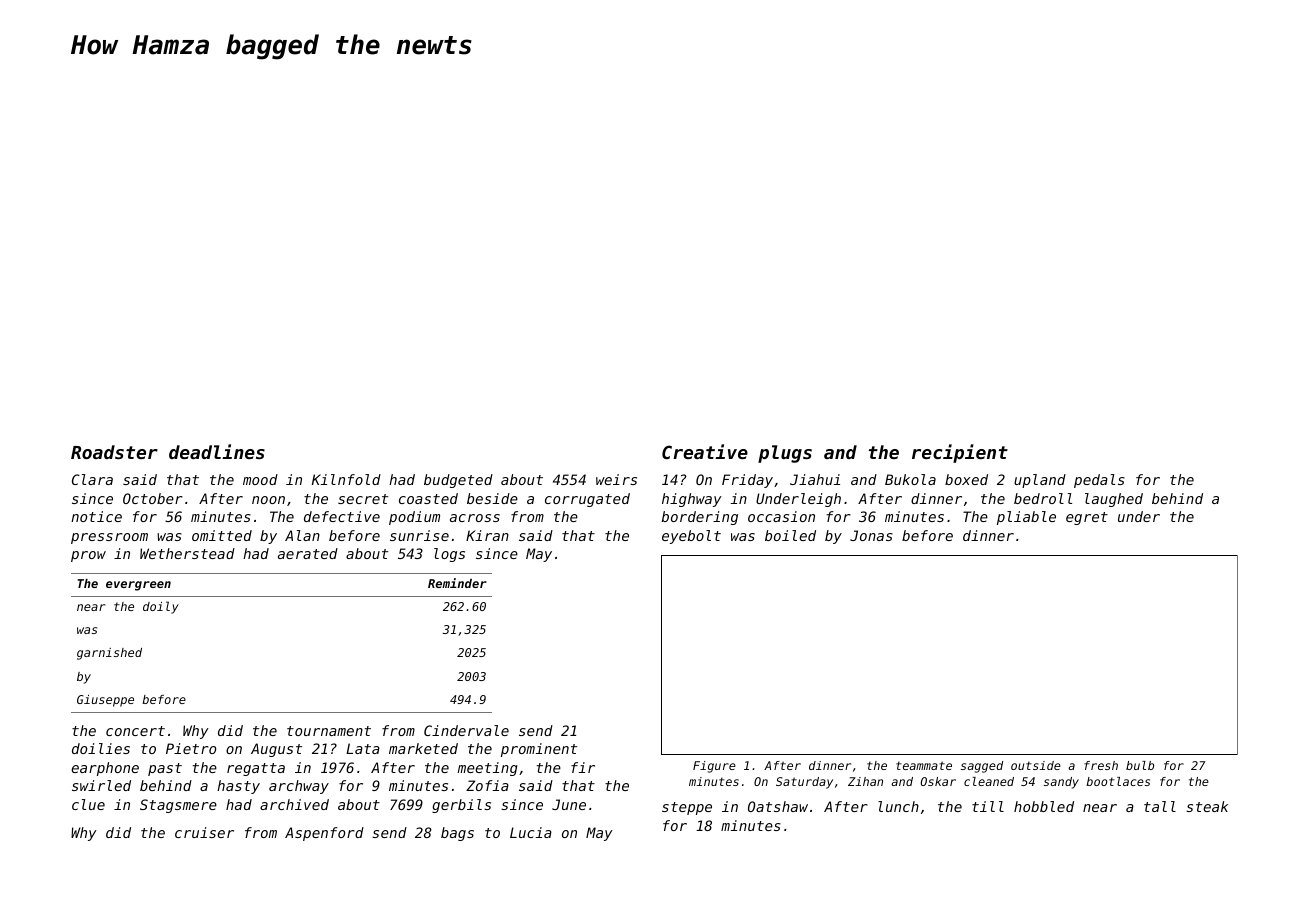 This image has width=1308, height=924. Describe the element at coordinates (294, 804) in the image. I see `archived` at that location.
